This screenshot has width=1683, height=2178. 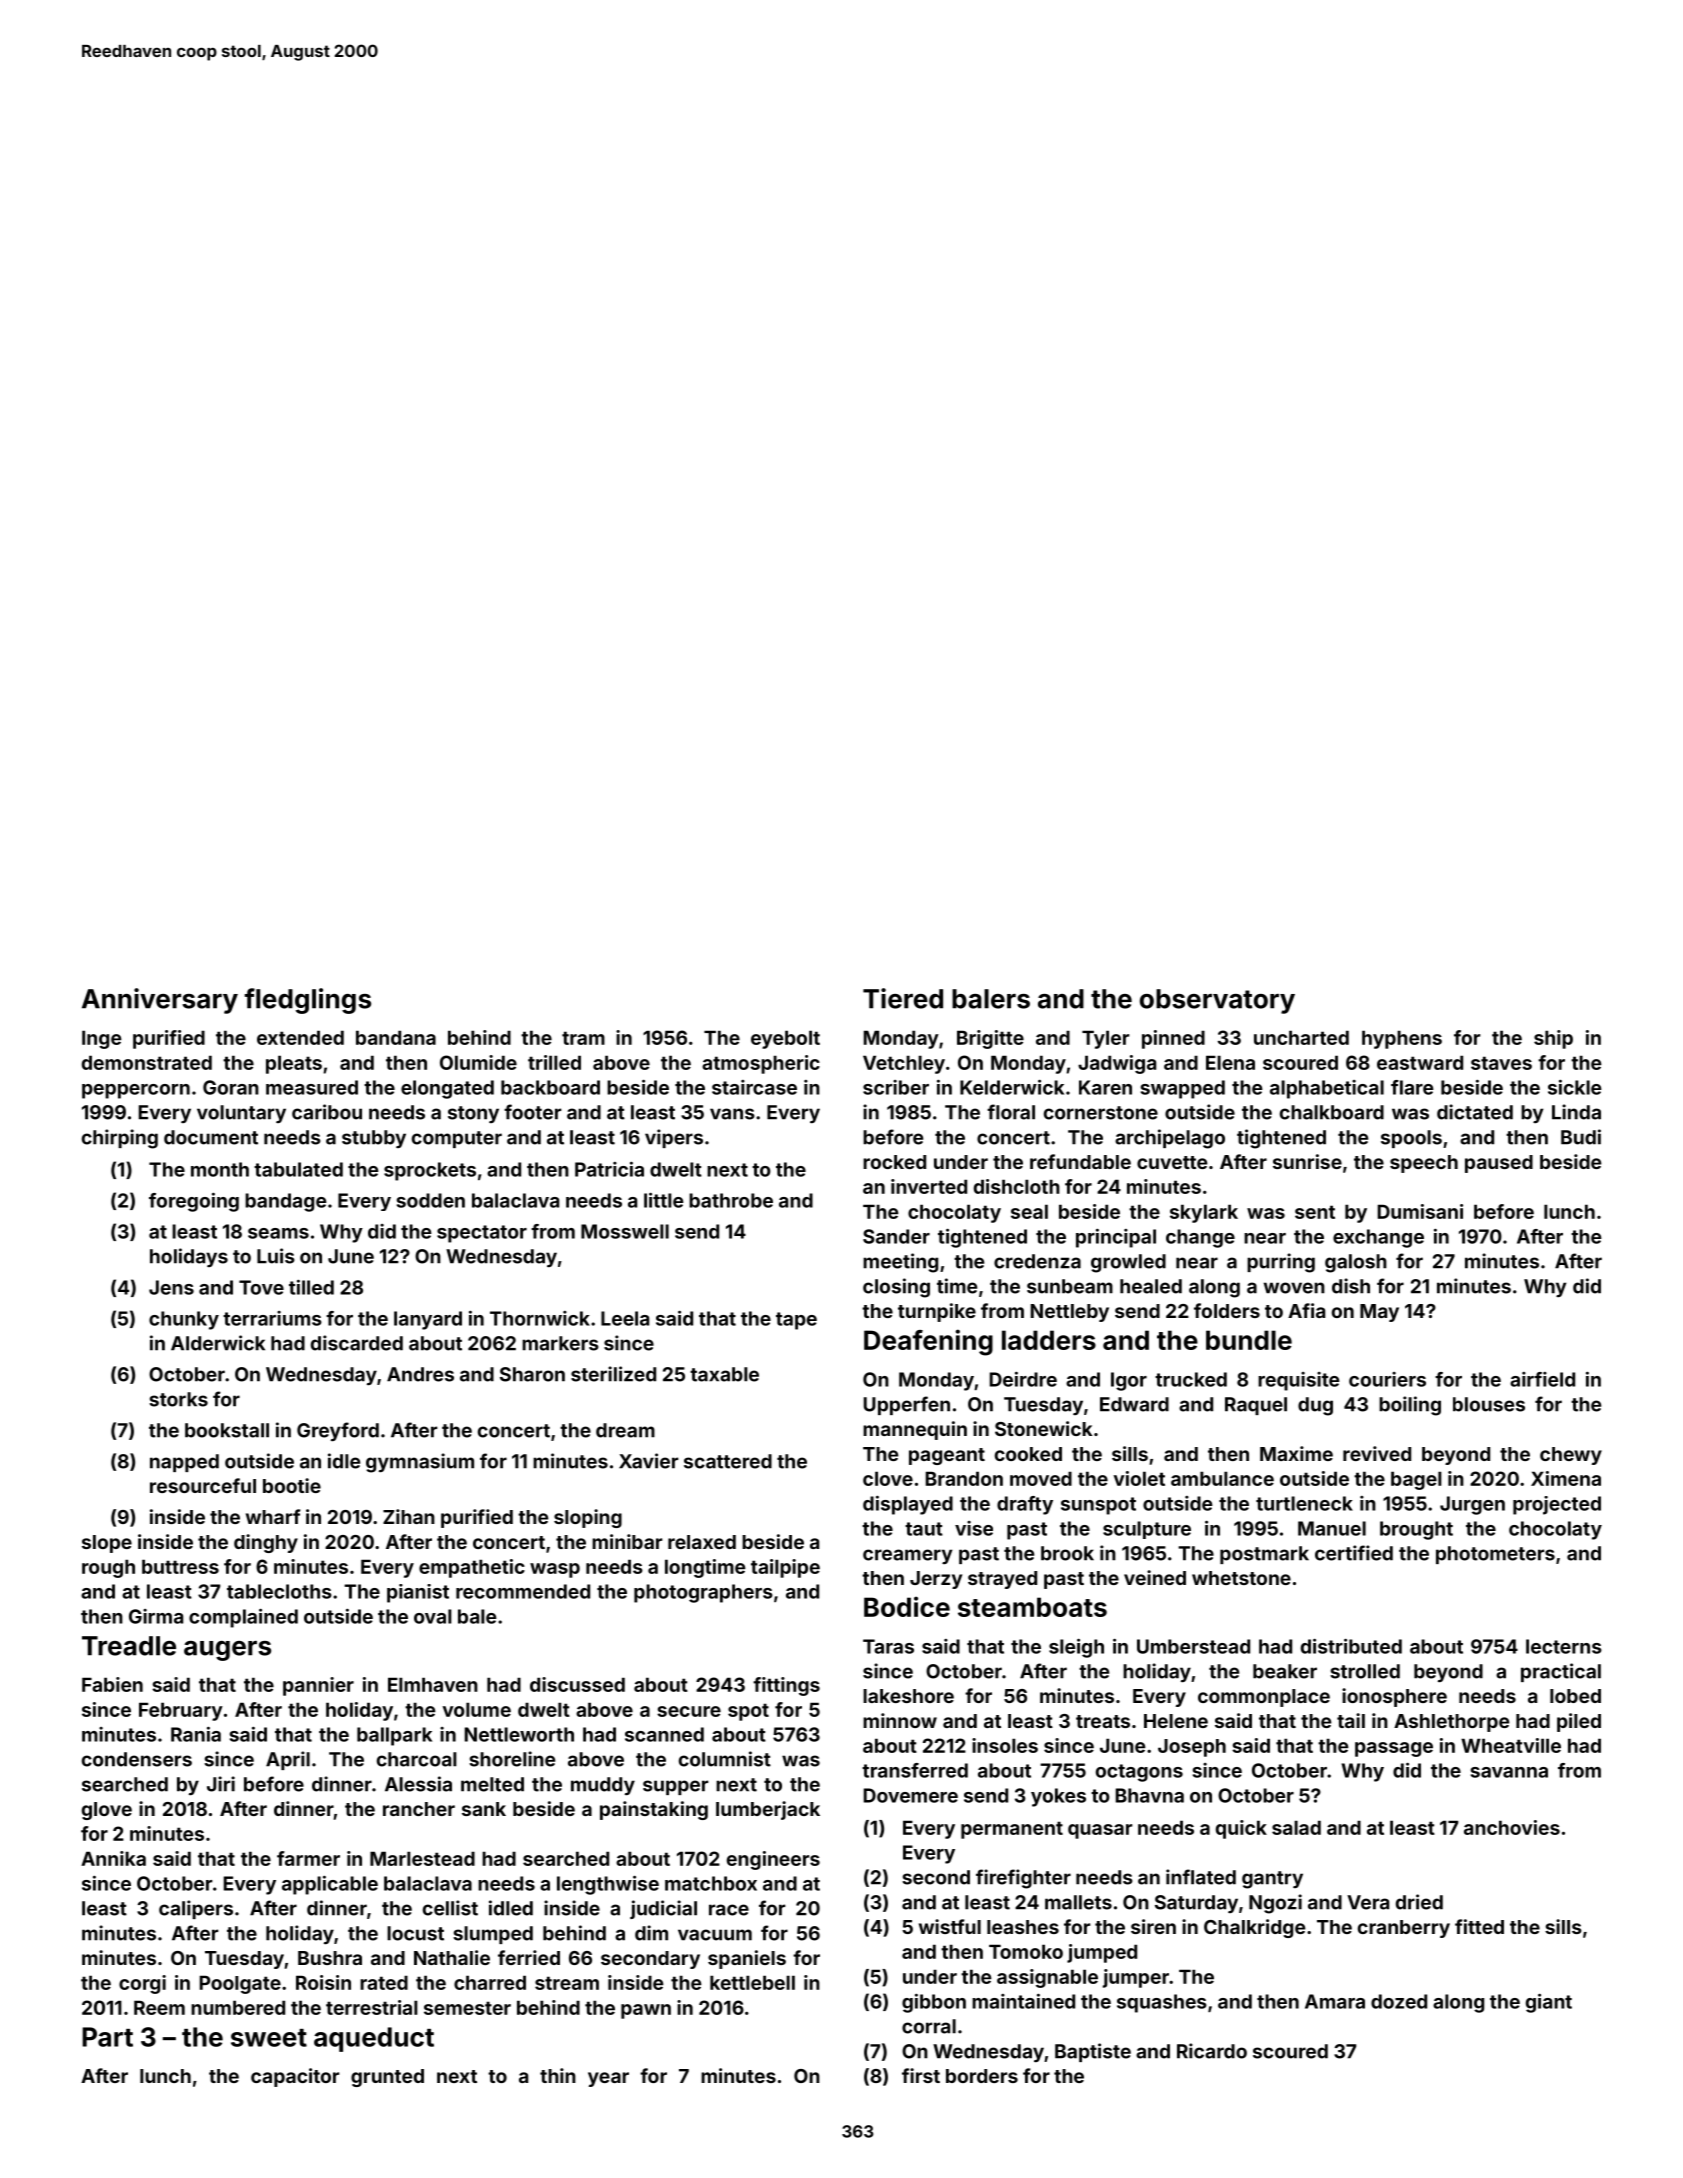 What do you see at coordinates (1365, 1671) in the screenshot?
I see `strolled` at bounding box center [1365, 1671].
